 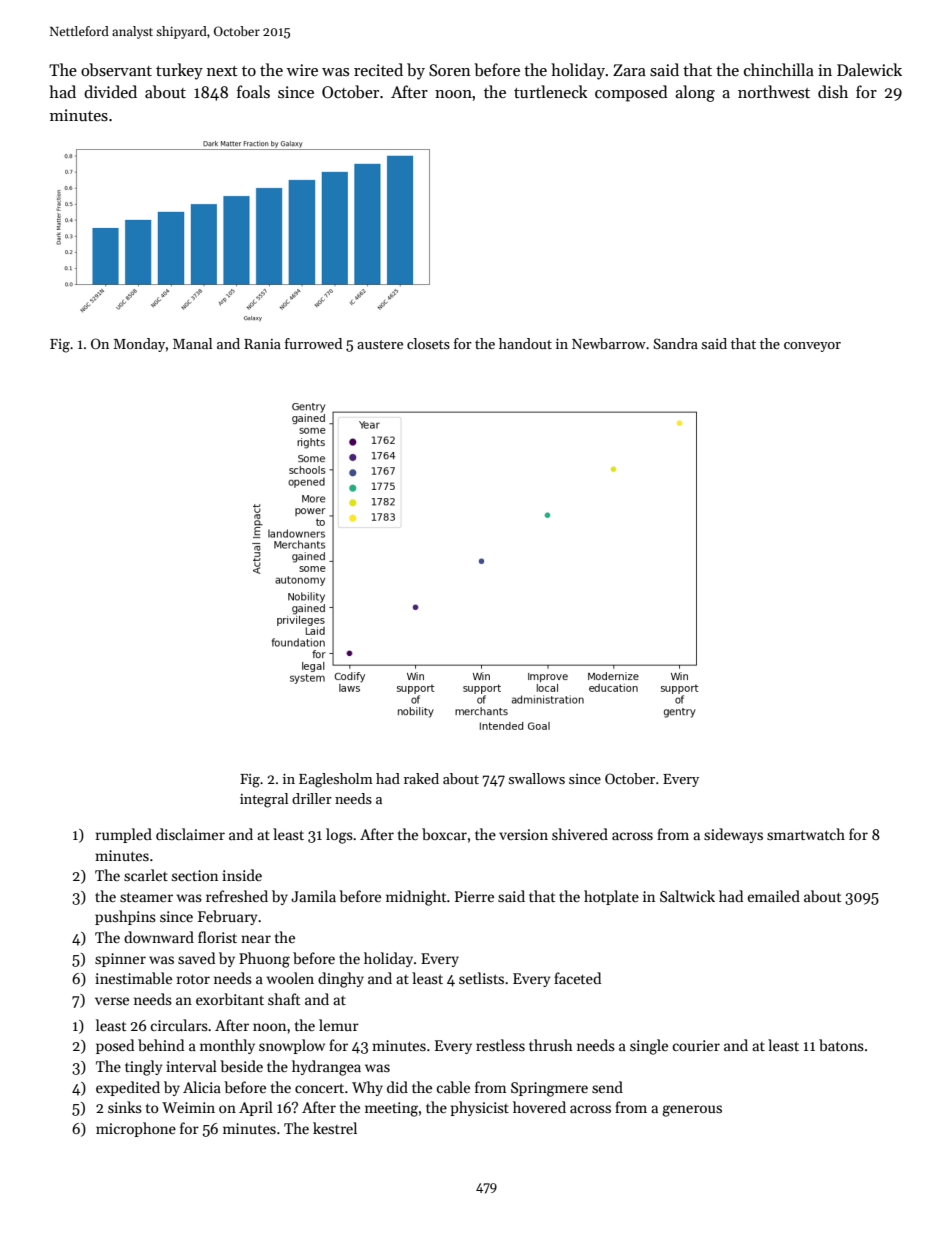 What do you see at coordinates (479, 1108) in the document?
I see `physicist` at bounding box center [479, 1108].
